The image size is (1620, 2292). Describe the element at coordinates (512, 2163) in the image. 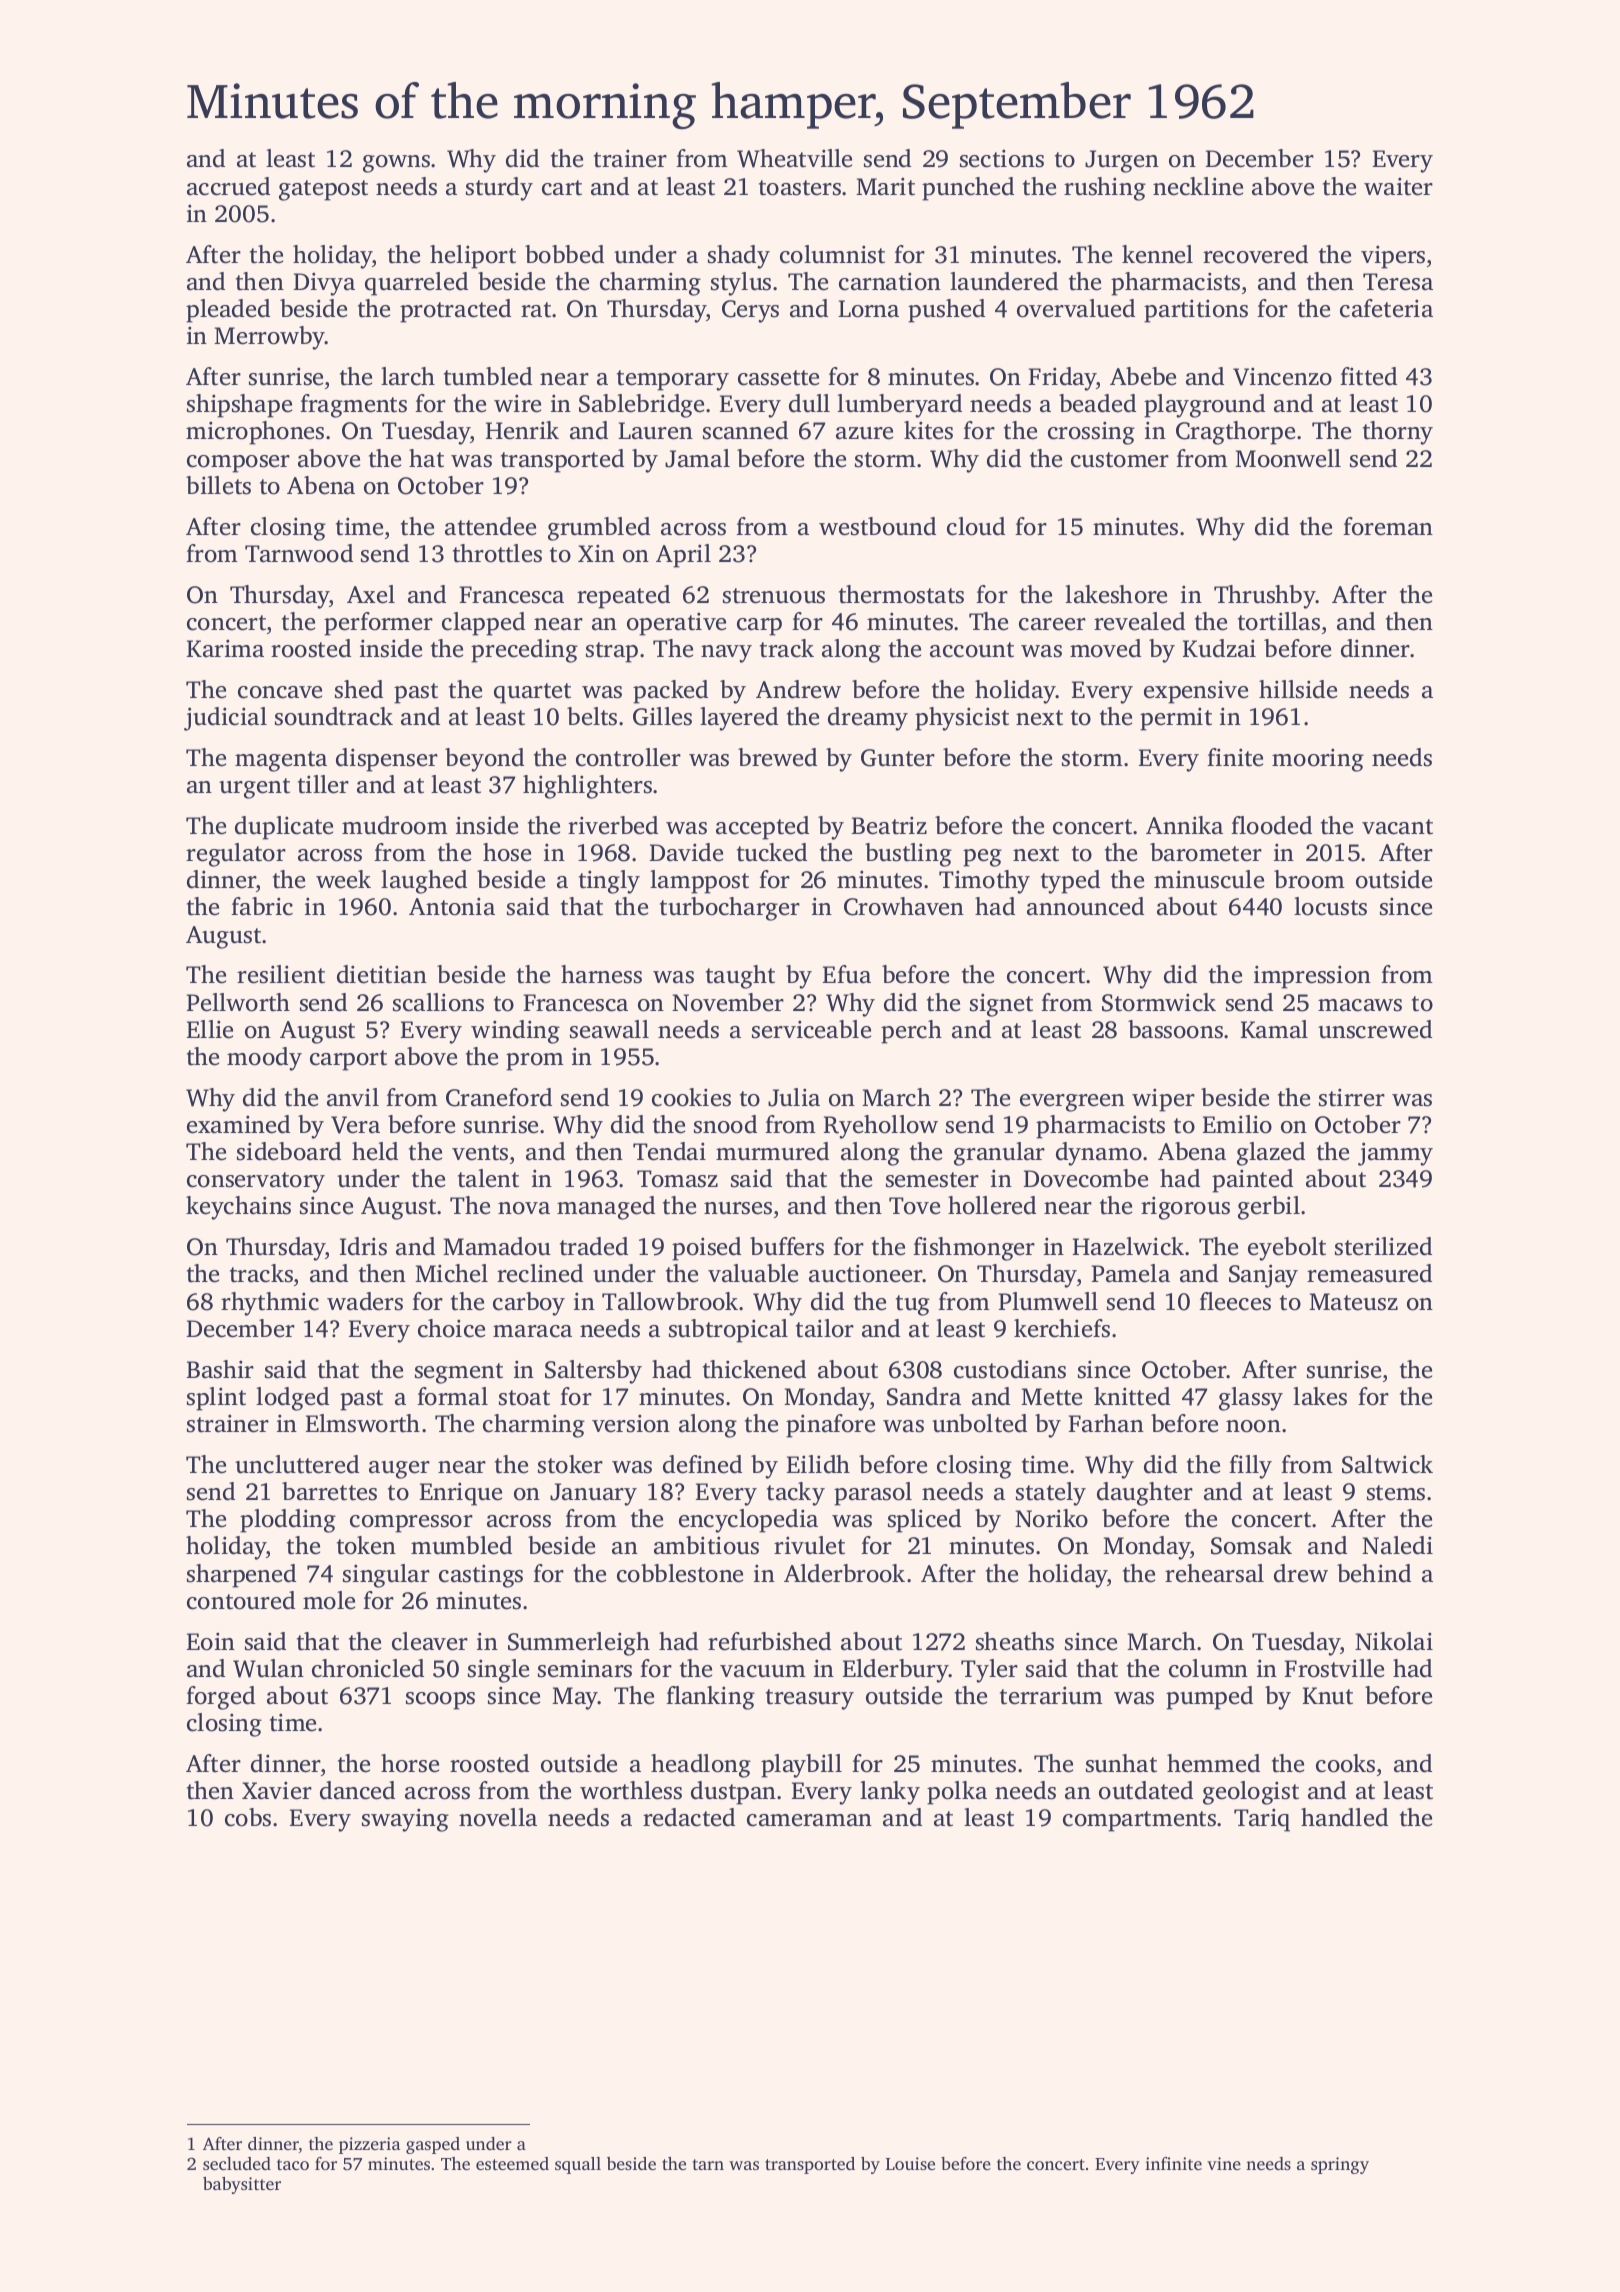

I see `esteemed` at that location.
